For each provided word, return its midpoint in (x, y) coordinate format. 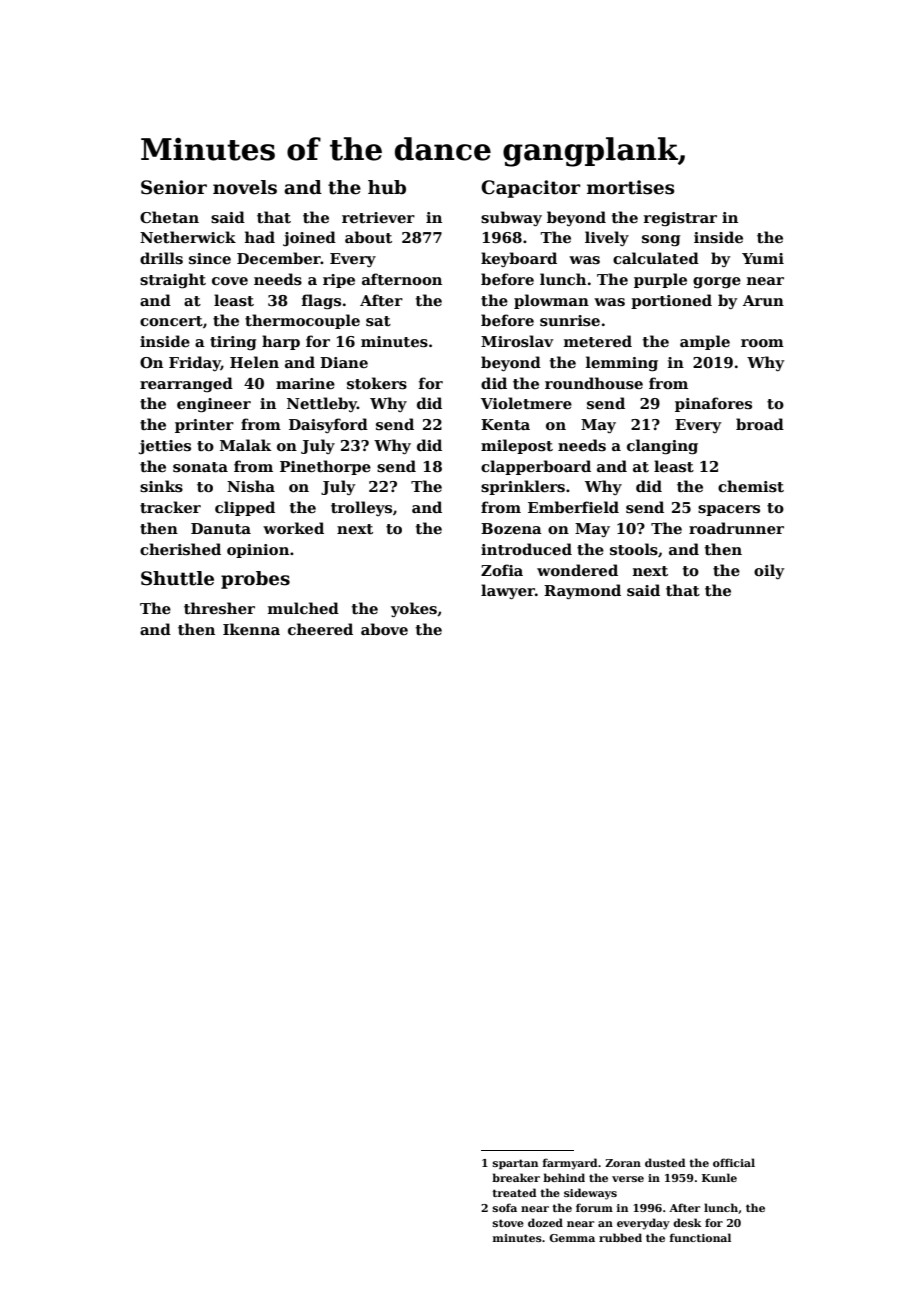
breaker (516, 1177)
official (734, 1162)
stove (508, 1223)
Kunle (719, 1177)
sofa (505, 1207)
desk (687, 1222)
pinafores (713, 404)
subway (511, 218)
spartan (515, 1164)
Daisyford (328, 425)
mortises (630, 187)
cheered (320, 629)
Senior (174, 187)
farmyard (570, 1164)
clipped (245, 508)
